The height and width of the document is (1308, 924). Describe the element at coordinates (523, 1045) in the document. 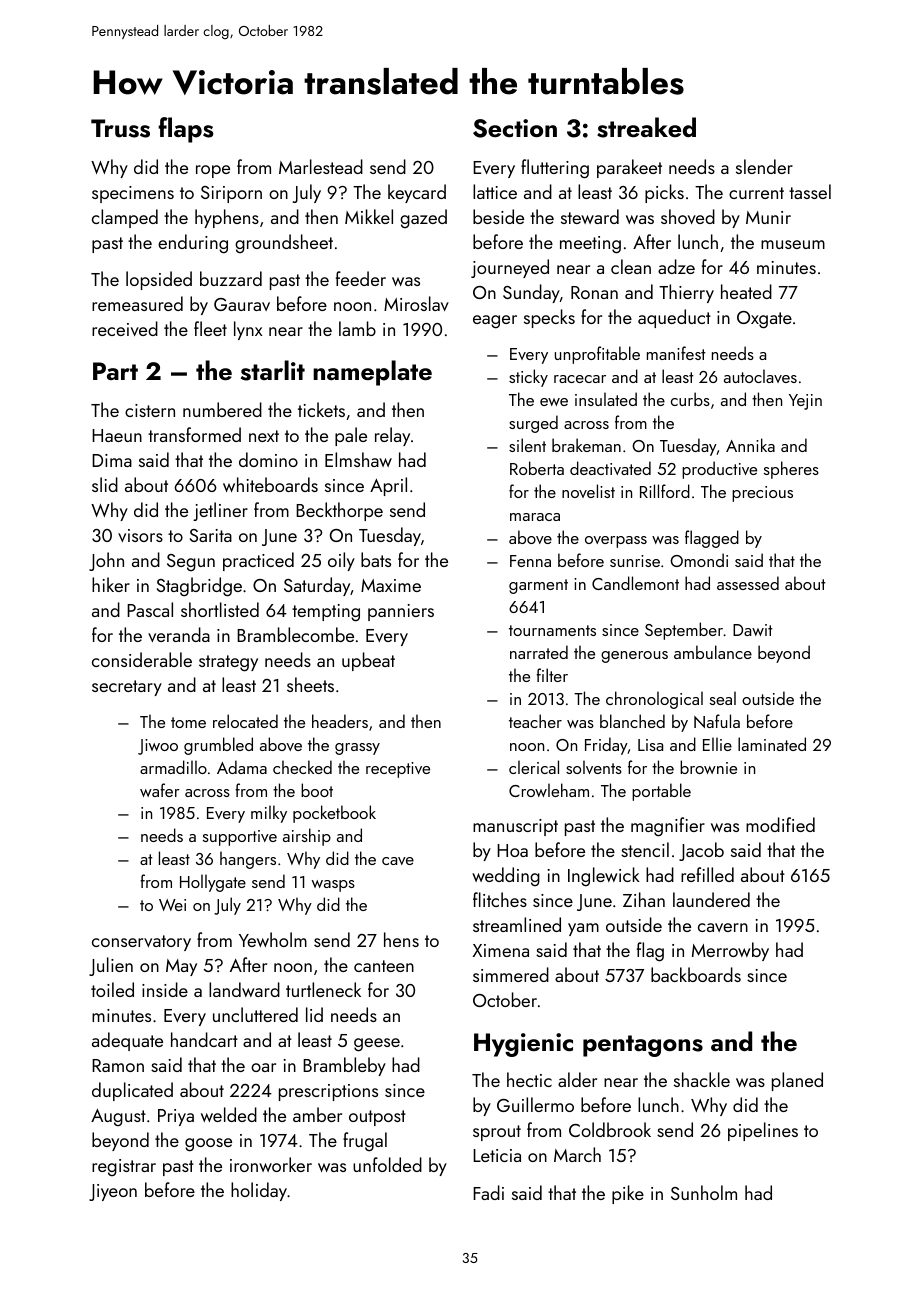

I see `Hygienic` at that location.
